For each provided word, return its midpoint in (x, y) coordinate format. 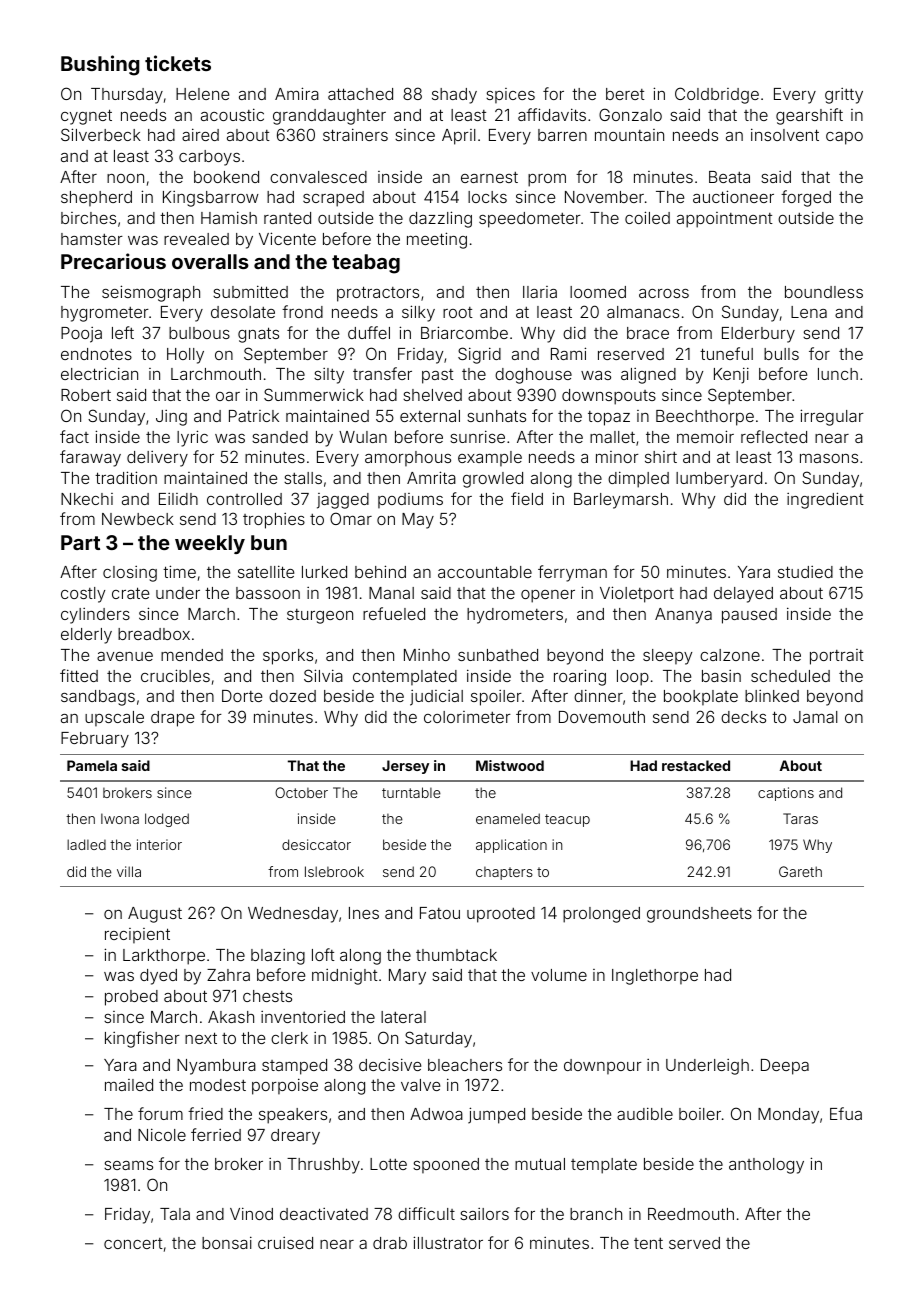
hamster (92, 239)
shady (454, 96)
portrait (837, 657)
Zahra (228, 975)
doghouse (533, 376)
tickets (178, 63)
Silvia (323, 675)
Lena (809, 312)
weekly (210, 544)
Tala (175, 1214)
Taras (800, 818)
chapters (504, 873)
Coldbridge (717, 95)
